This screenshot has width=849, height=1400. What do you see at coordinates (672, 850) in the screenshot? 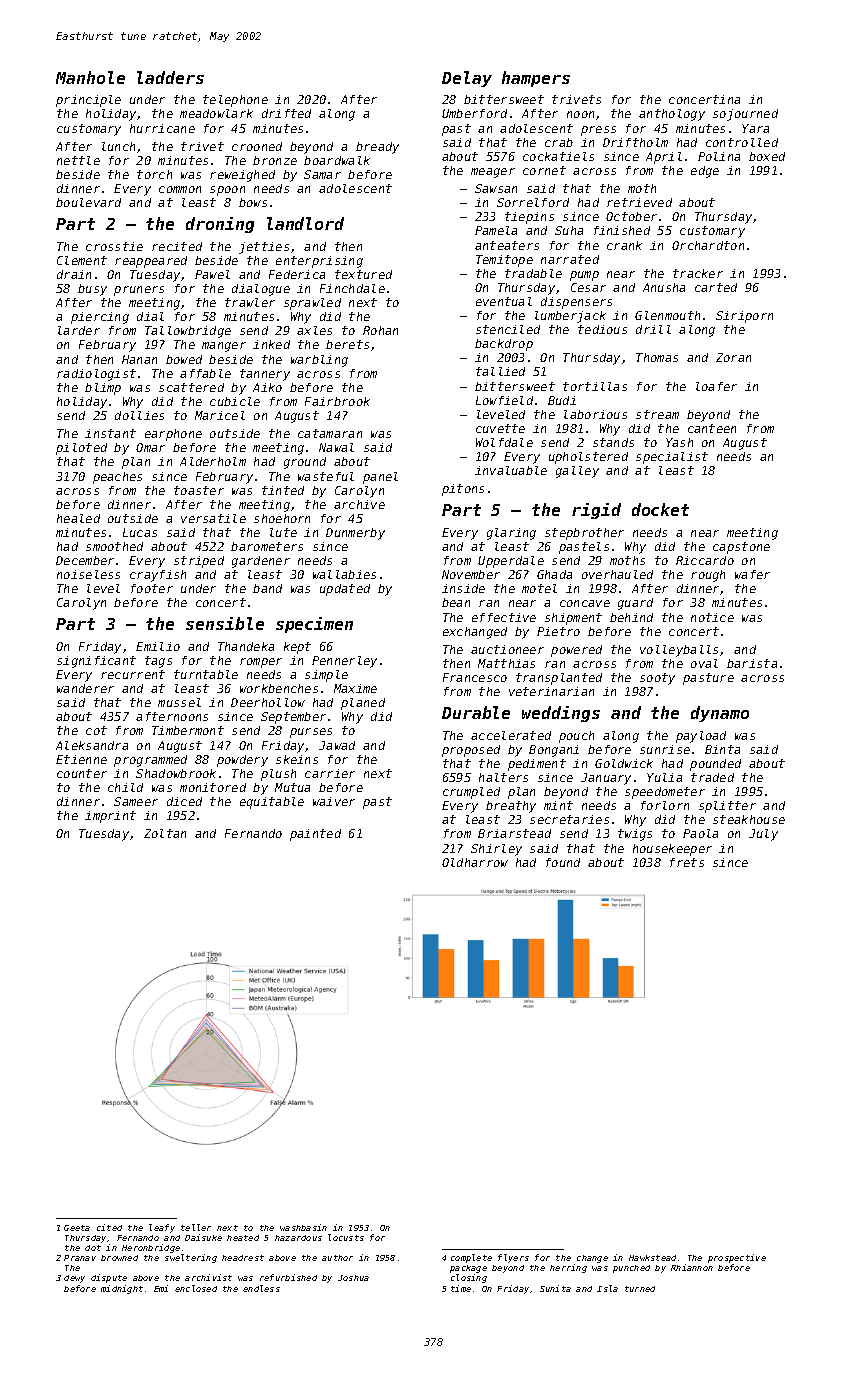
I see `housekeeper` at bounding box center [672, 850].
